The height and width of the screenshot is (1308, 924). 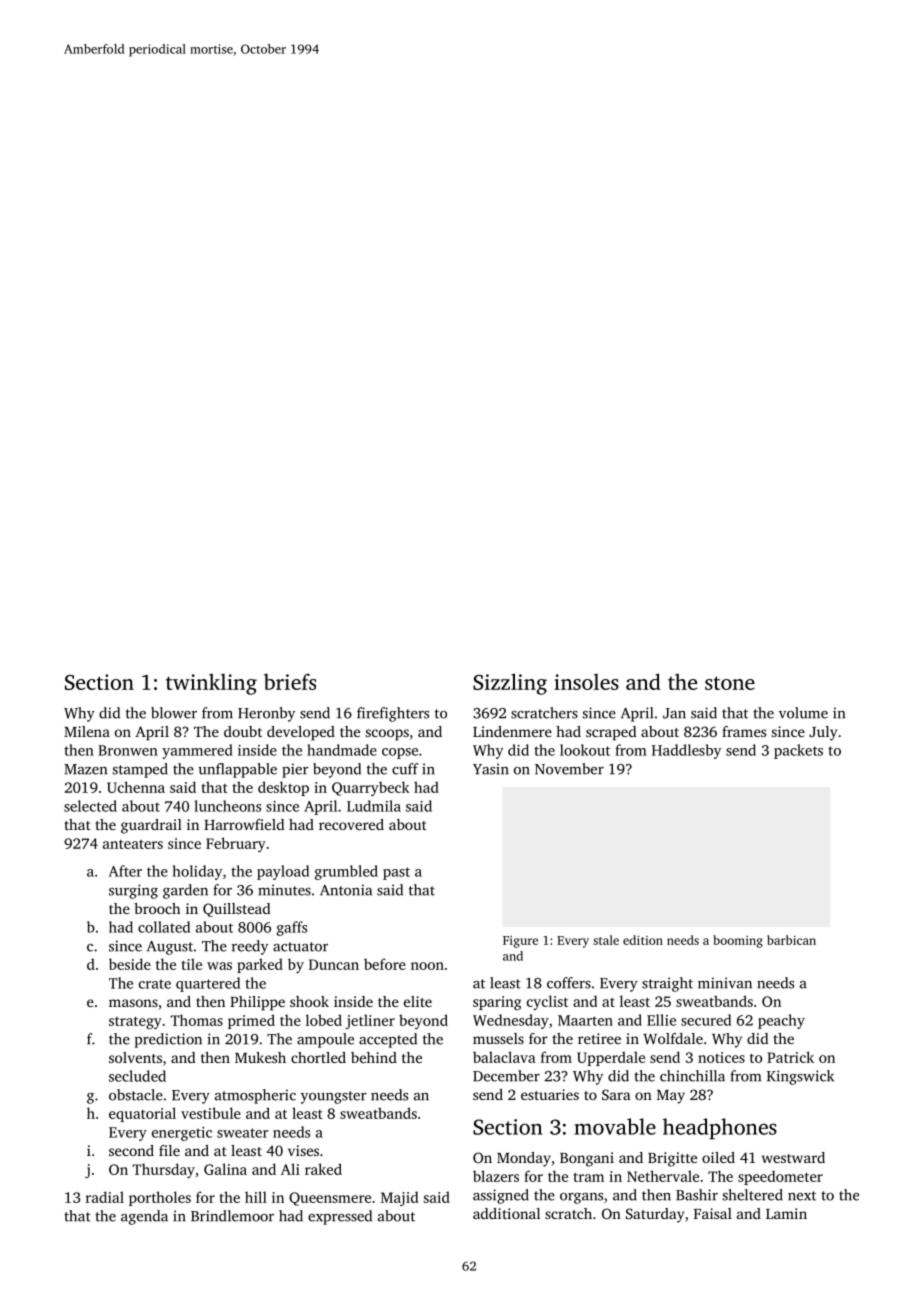 What do you see at coordinates (225, 1169) in the screenshot?
I see `Galina` at bounding box center [225, 1169].
